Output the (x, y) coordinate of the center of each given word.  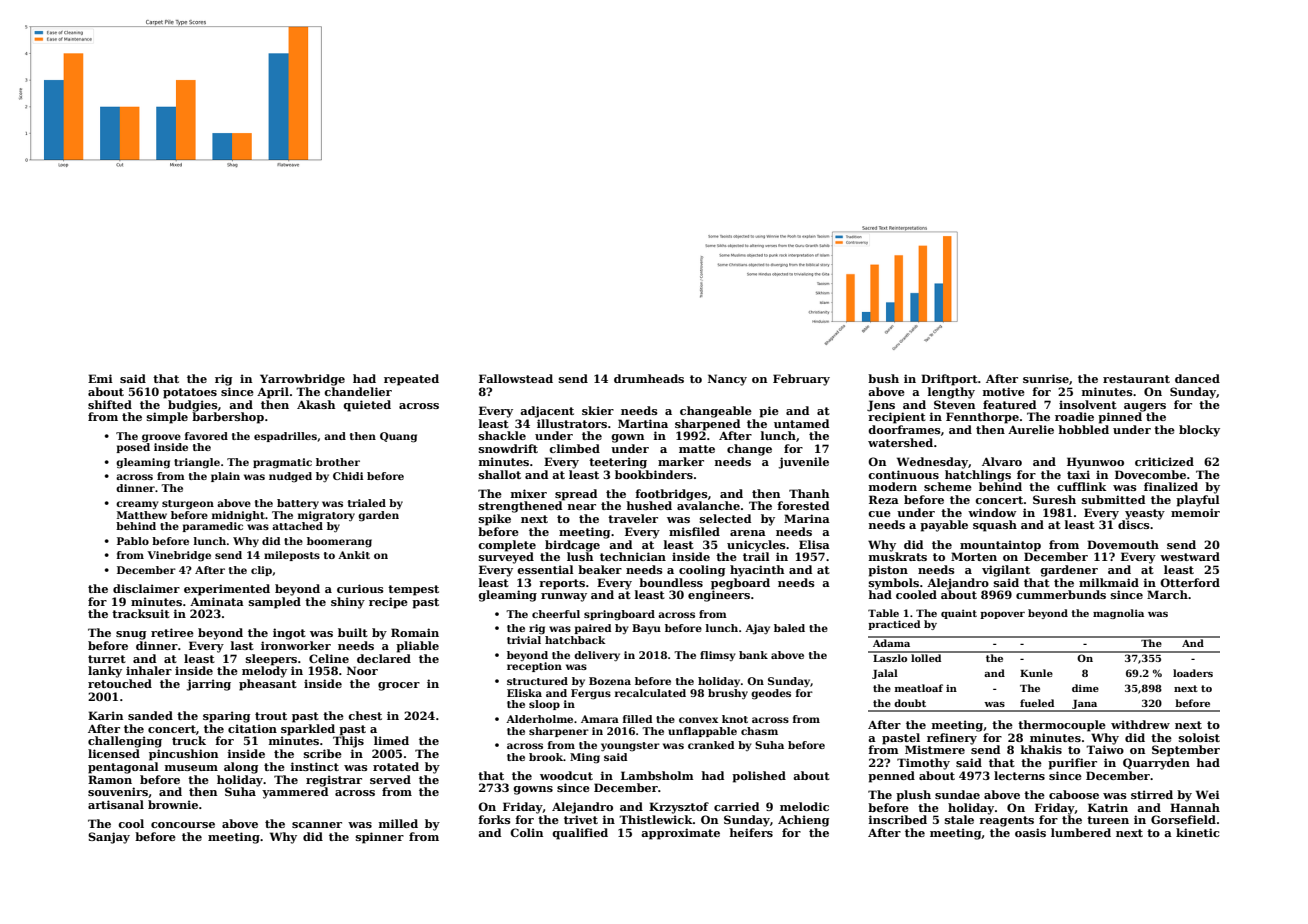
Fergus (591, 694)
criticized (1164, 461)
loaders (1193, 673)
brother (338, 462)
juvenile (803, 463)
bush (883, 378)
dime (1085, 688)
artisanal (116, 804)
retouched (120, 683)
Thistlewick (656, 819)
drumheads (649, 378)
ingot (289, 634)
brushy (728, 694)
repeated (411, 380)
